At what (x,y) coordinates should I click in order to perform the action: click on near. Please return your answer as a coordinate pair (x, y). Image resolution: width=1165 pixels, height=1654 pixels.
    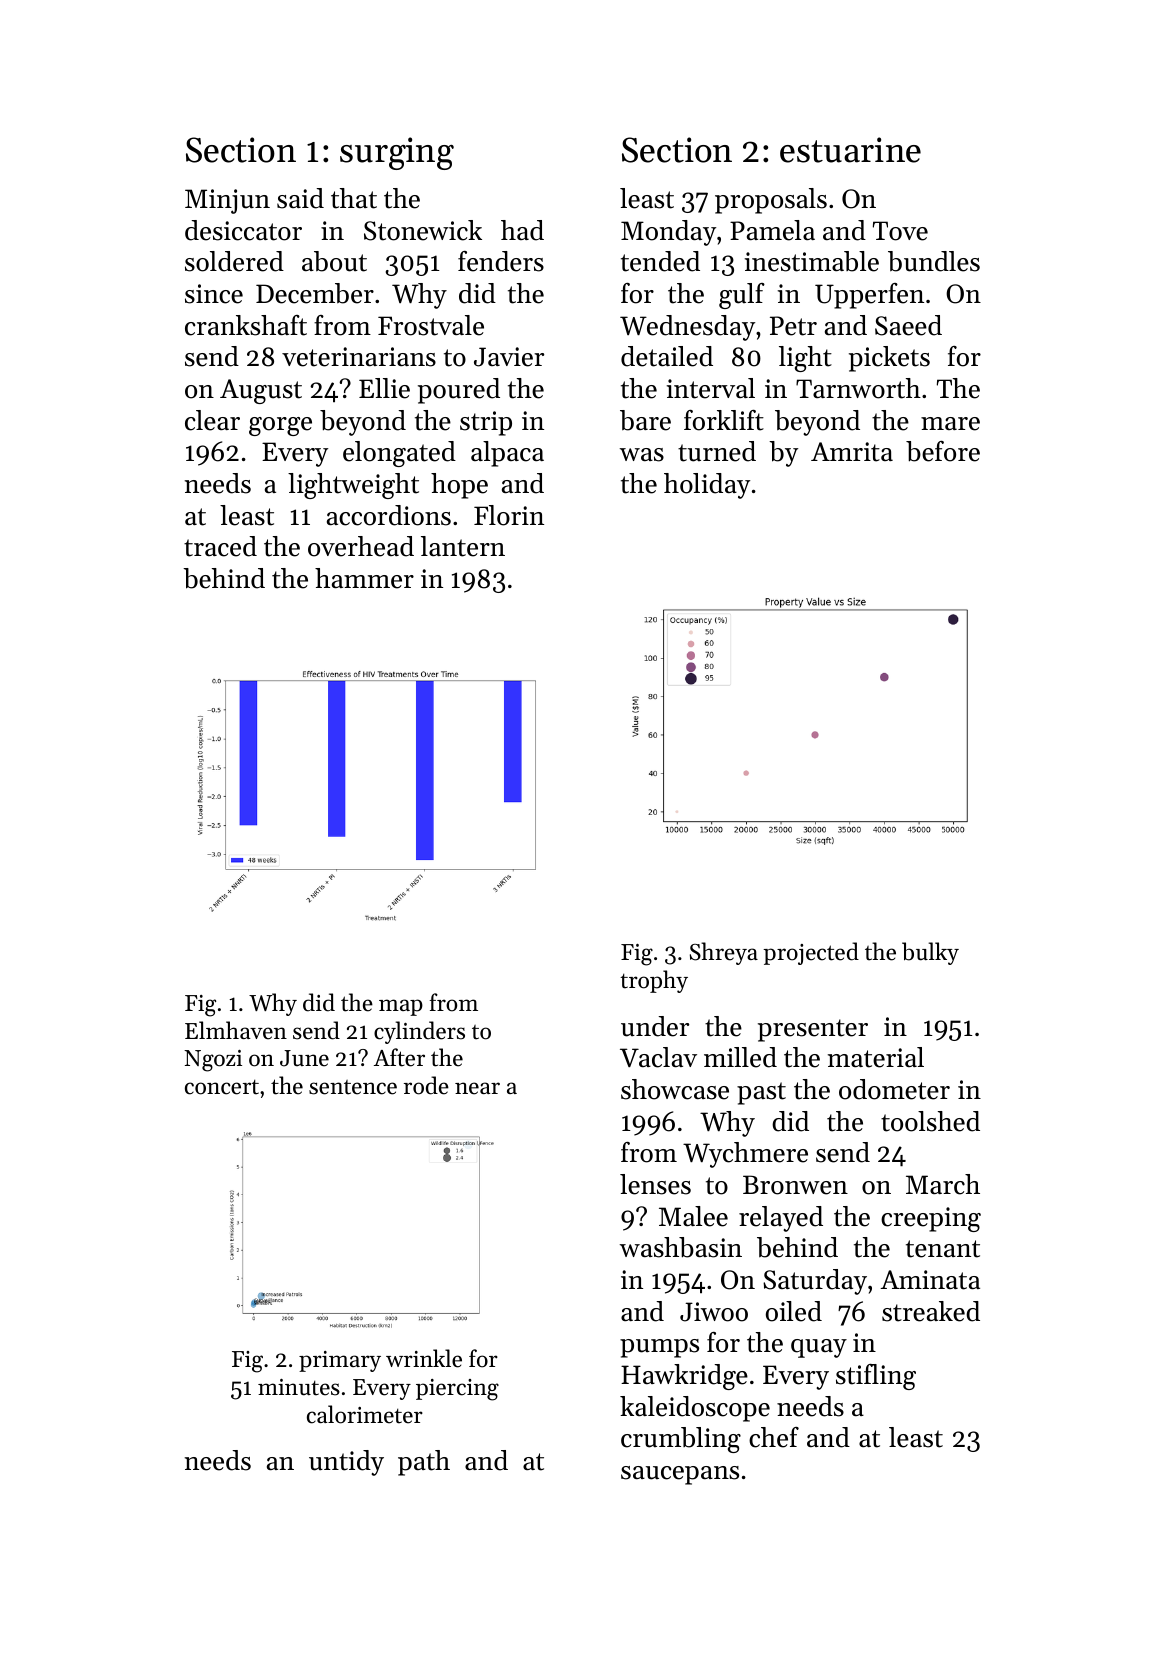
    Looking at the image, I should click on (477, 1088).
